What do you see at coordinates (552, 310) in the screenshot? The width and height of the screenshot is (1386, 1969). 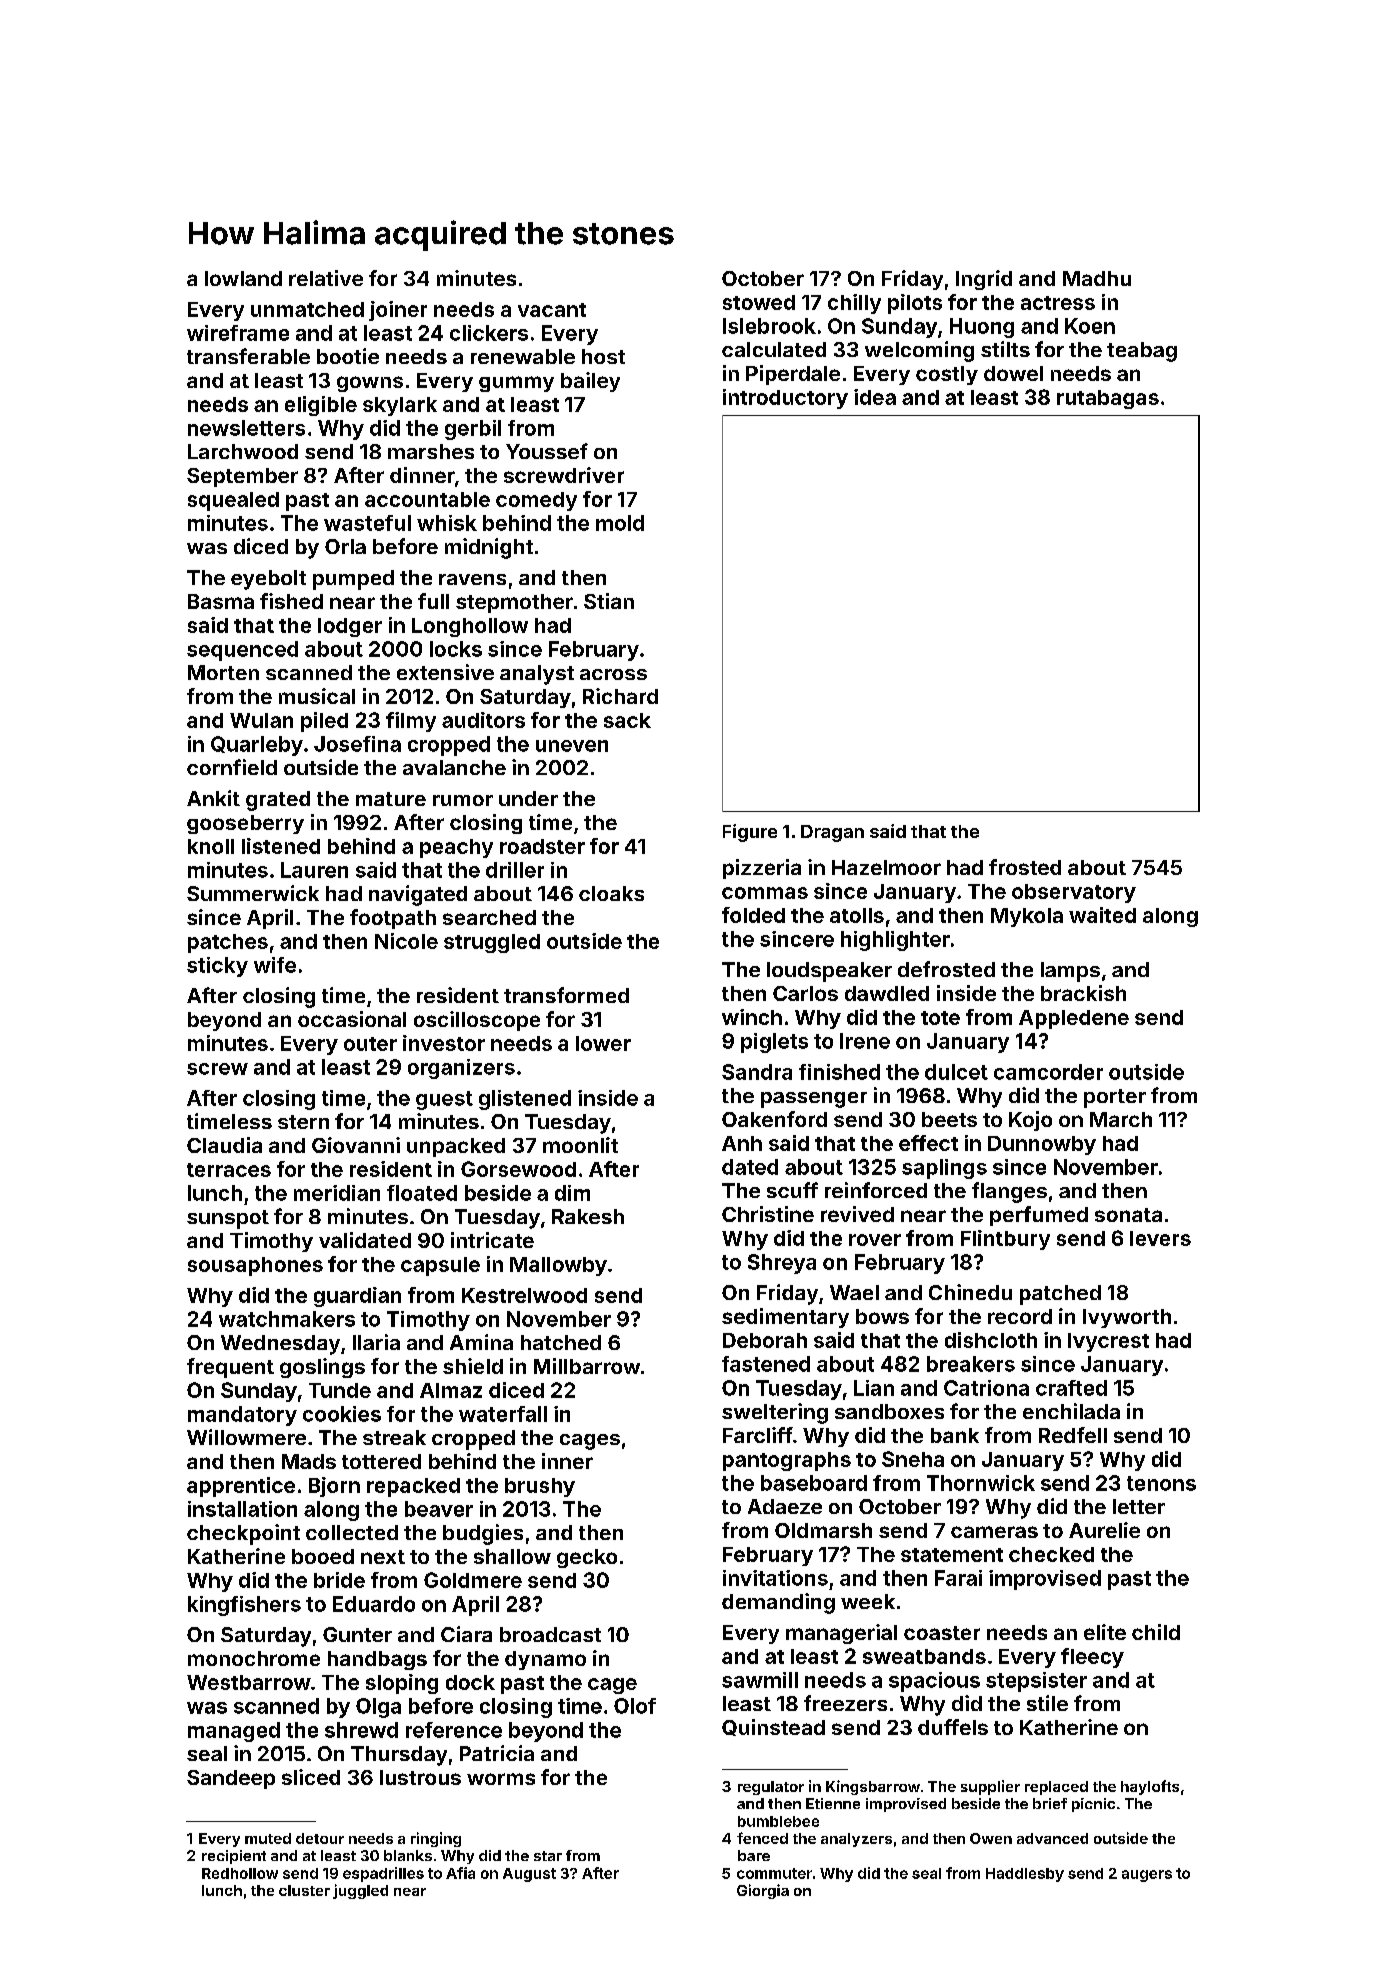 I see `vacant` at bounding box center [552, 310].
